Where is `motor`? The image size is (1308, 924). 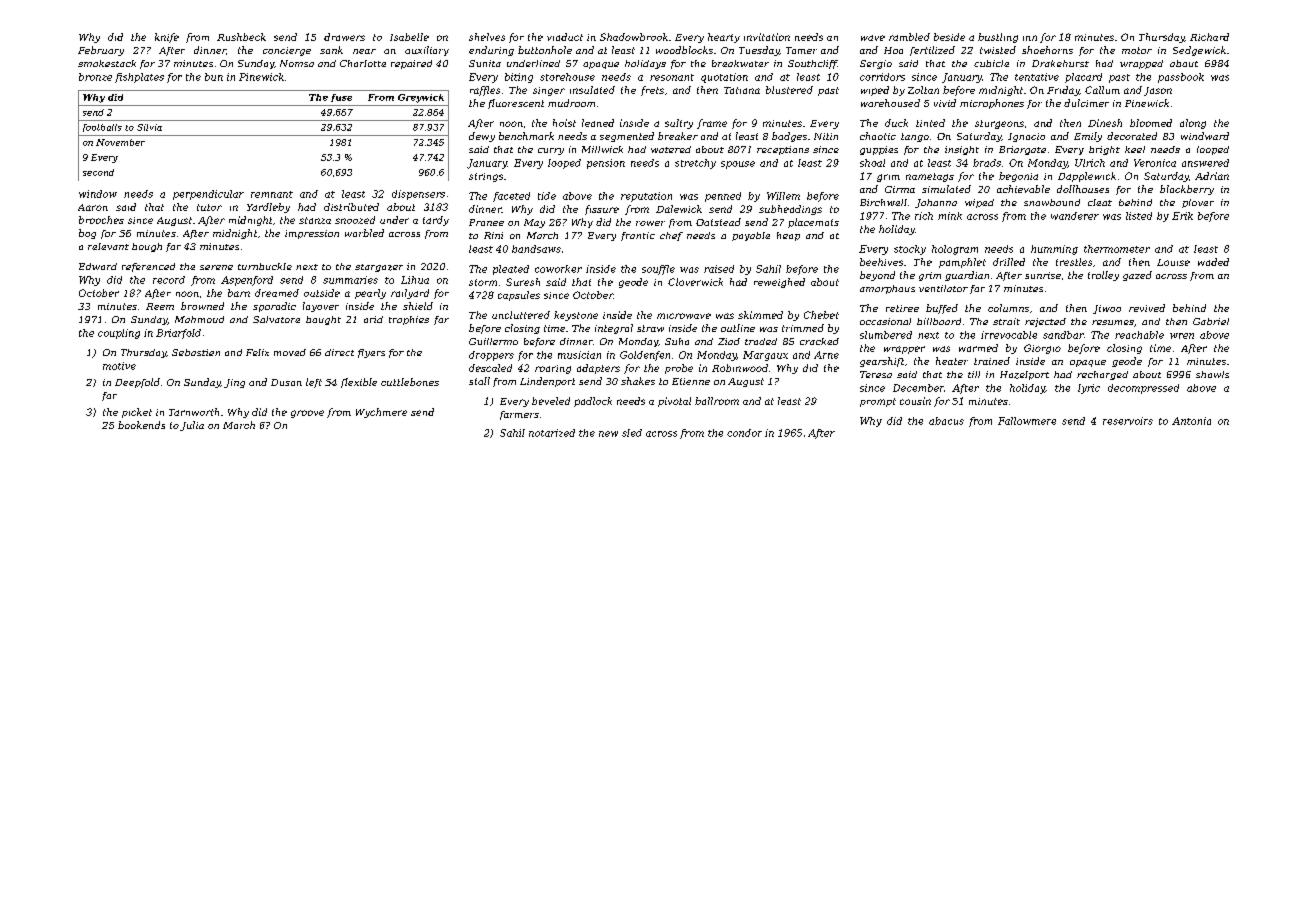
motor is located at coordinates (1137, 50).
